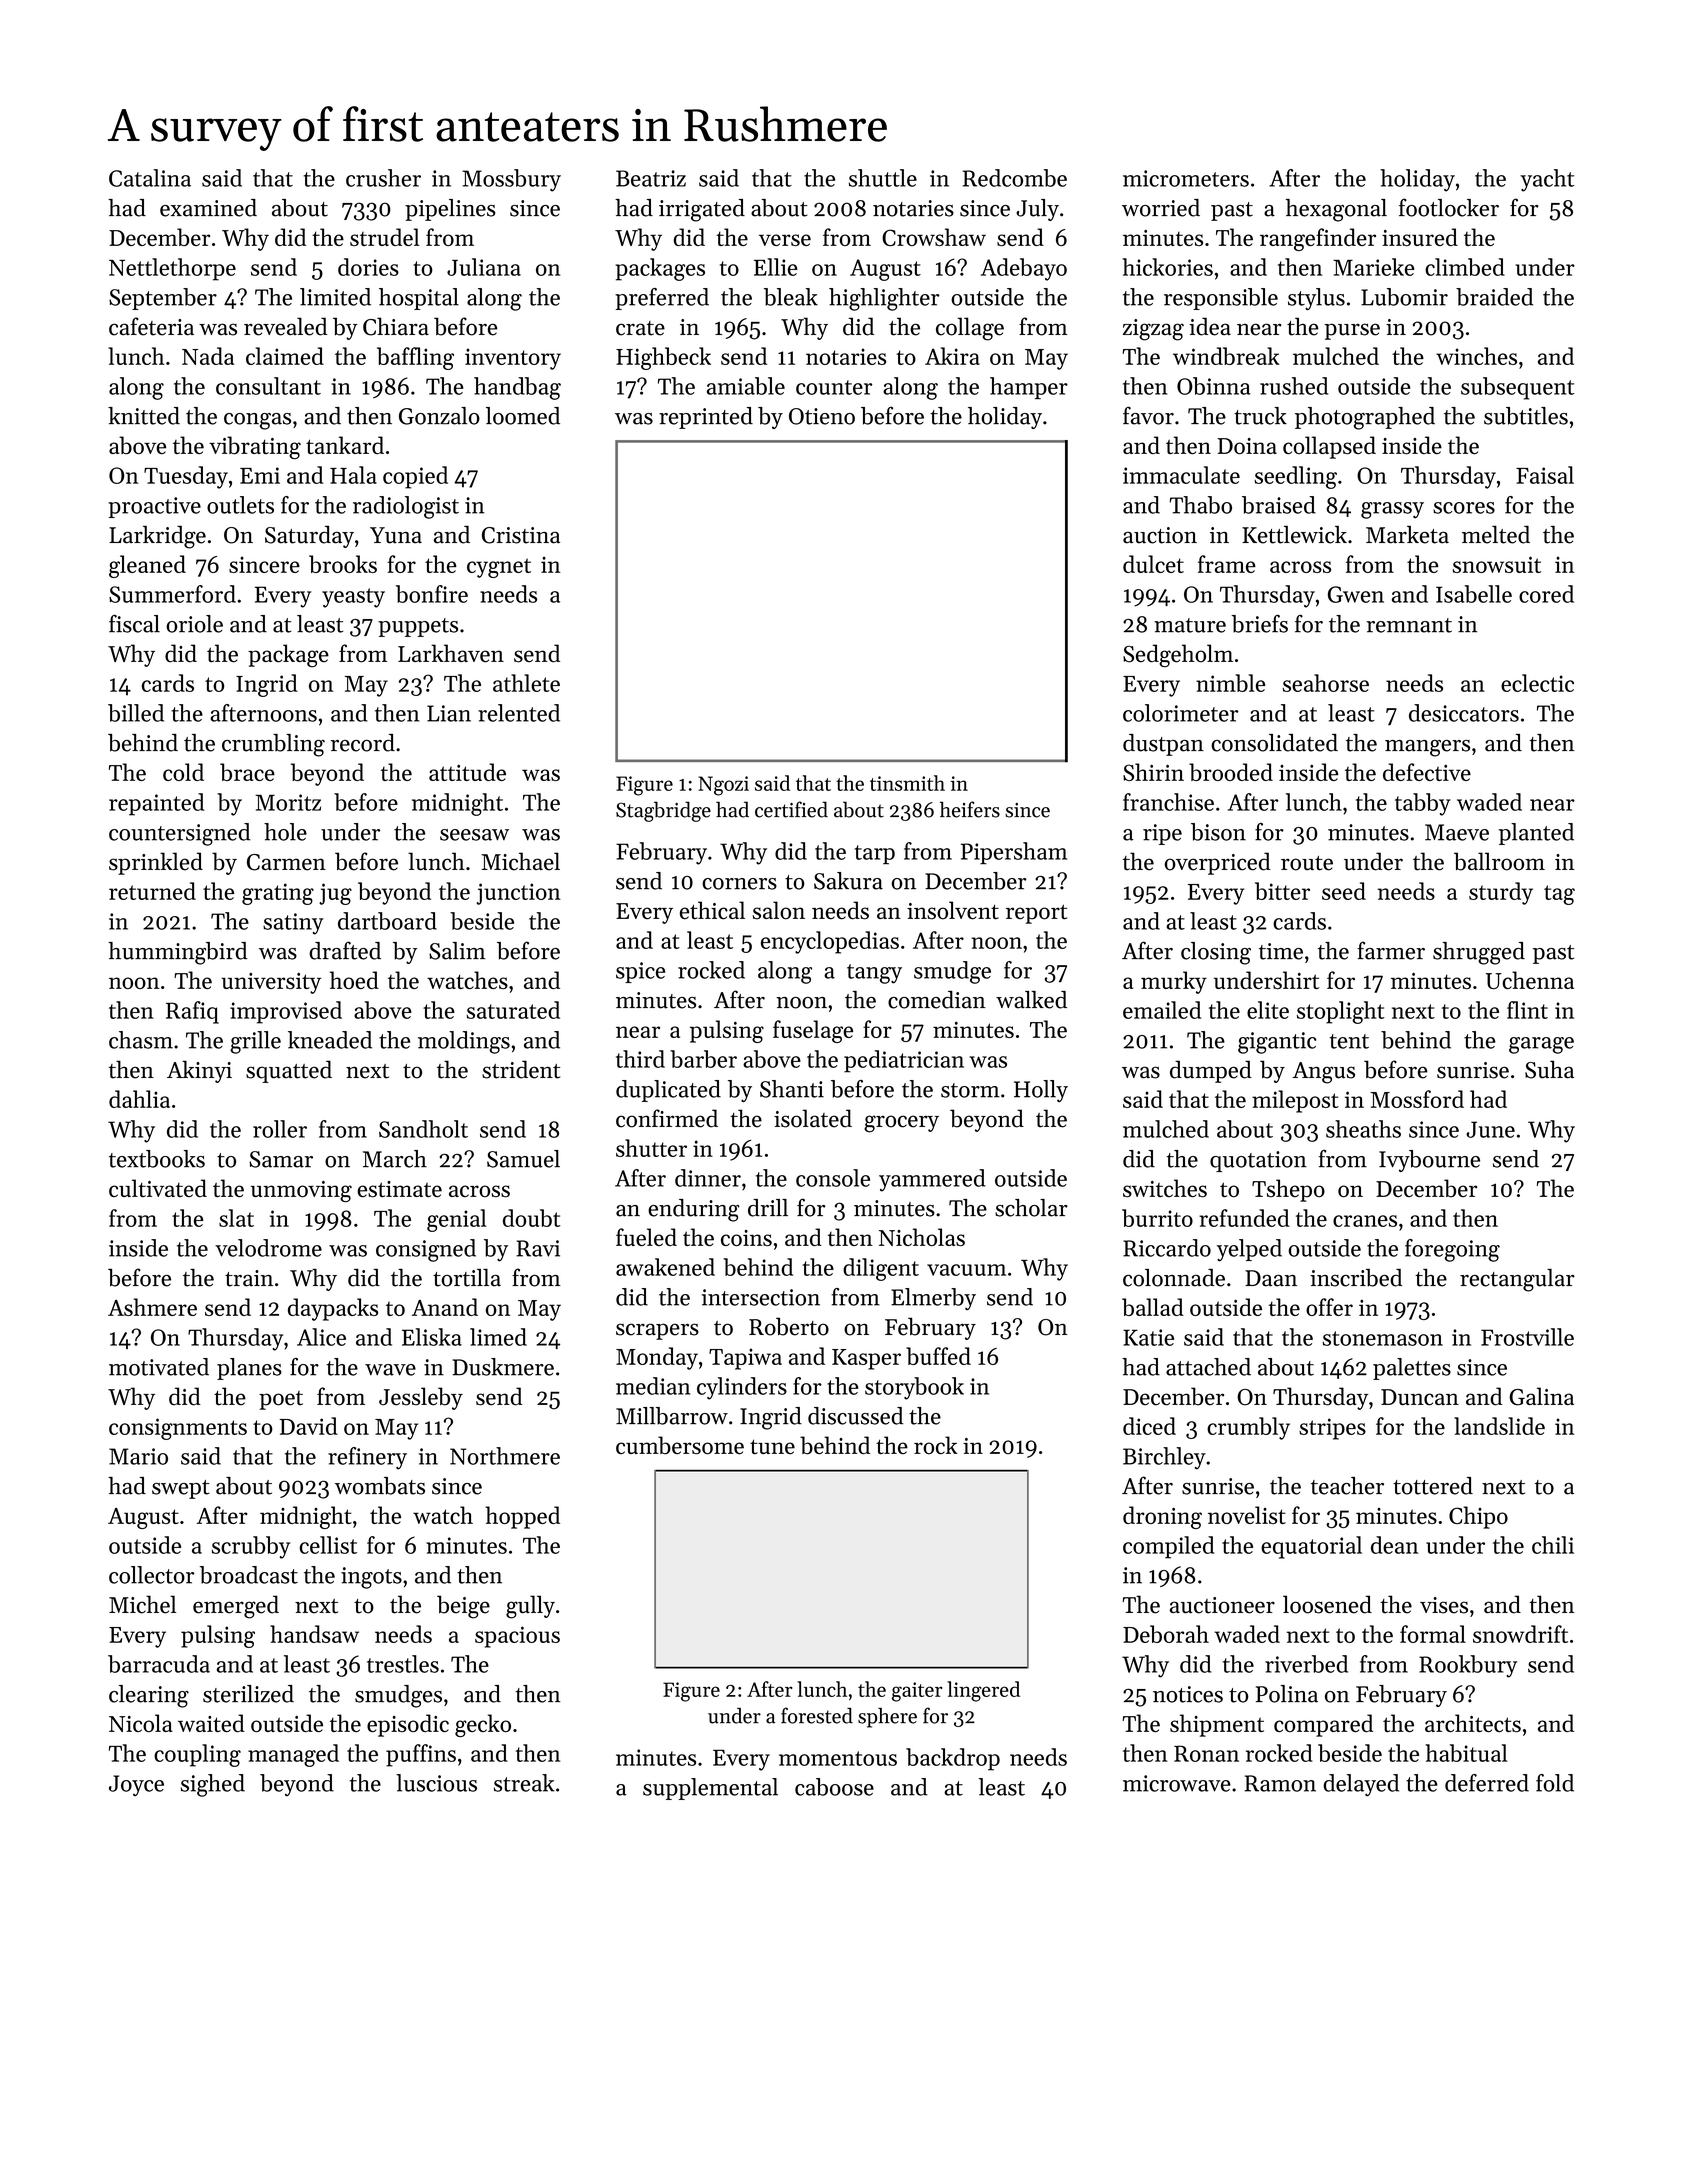 The height and width of the screenshot is (2178, 1683). What do you see at coordinates (1464, 508) in the screenshot?
I see `scores` at bounding box center [1464, 508].
